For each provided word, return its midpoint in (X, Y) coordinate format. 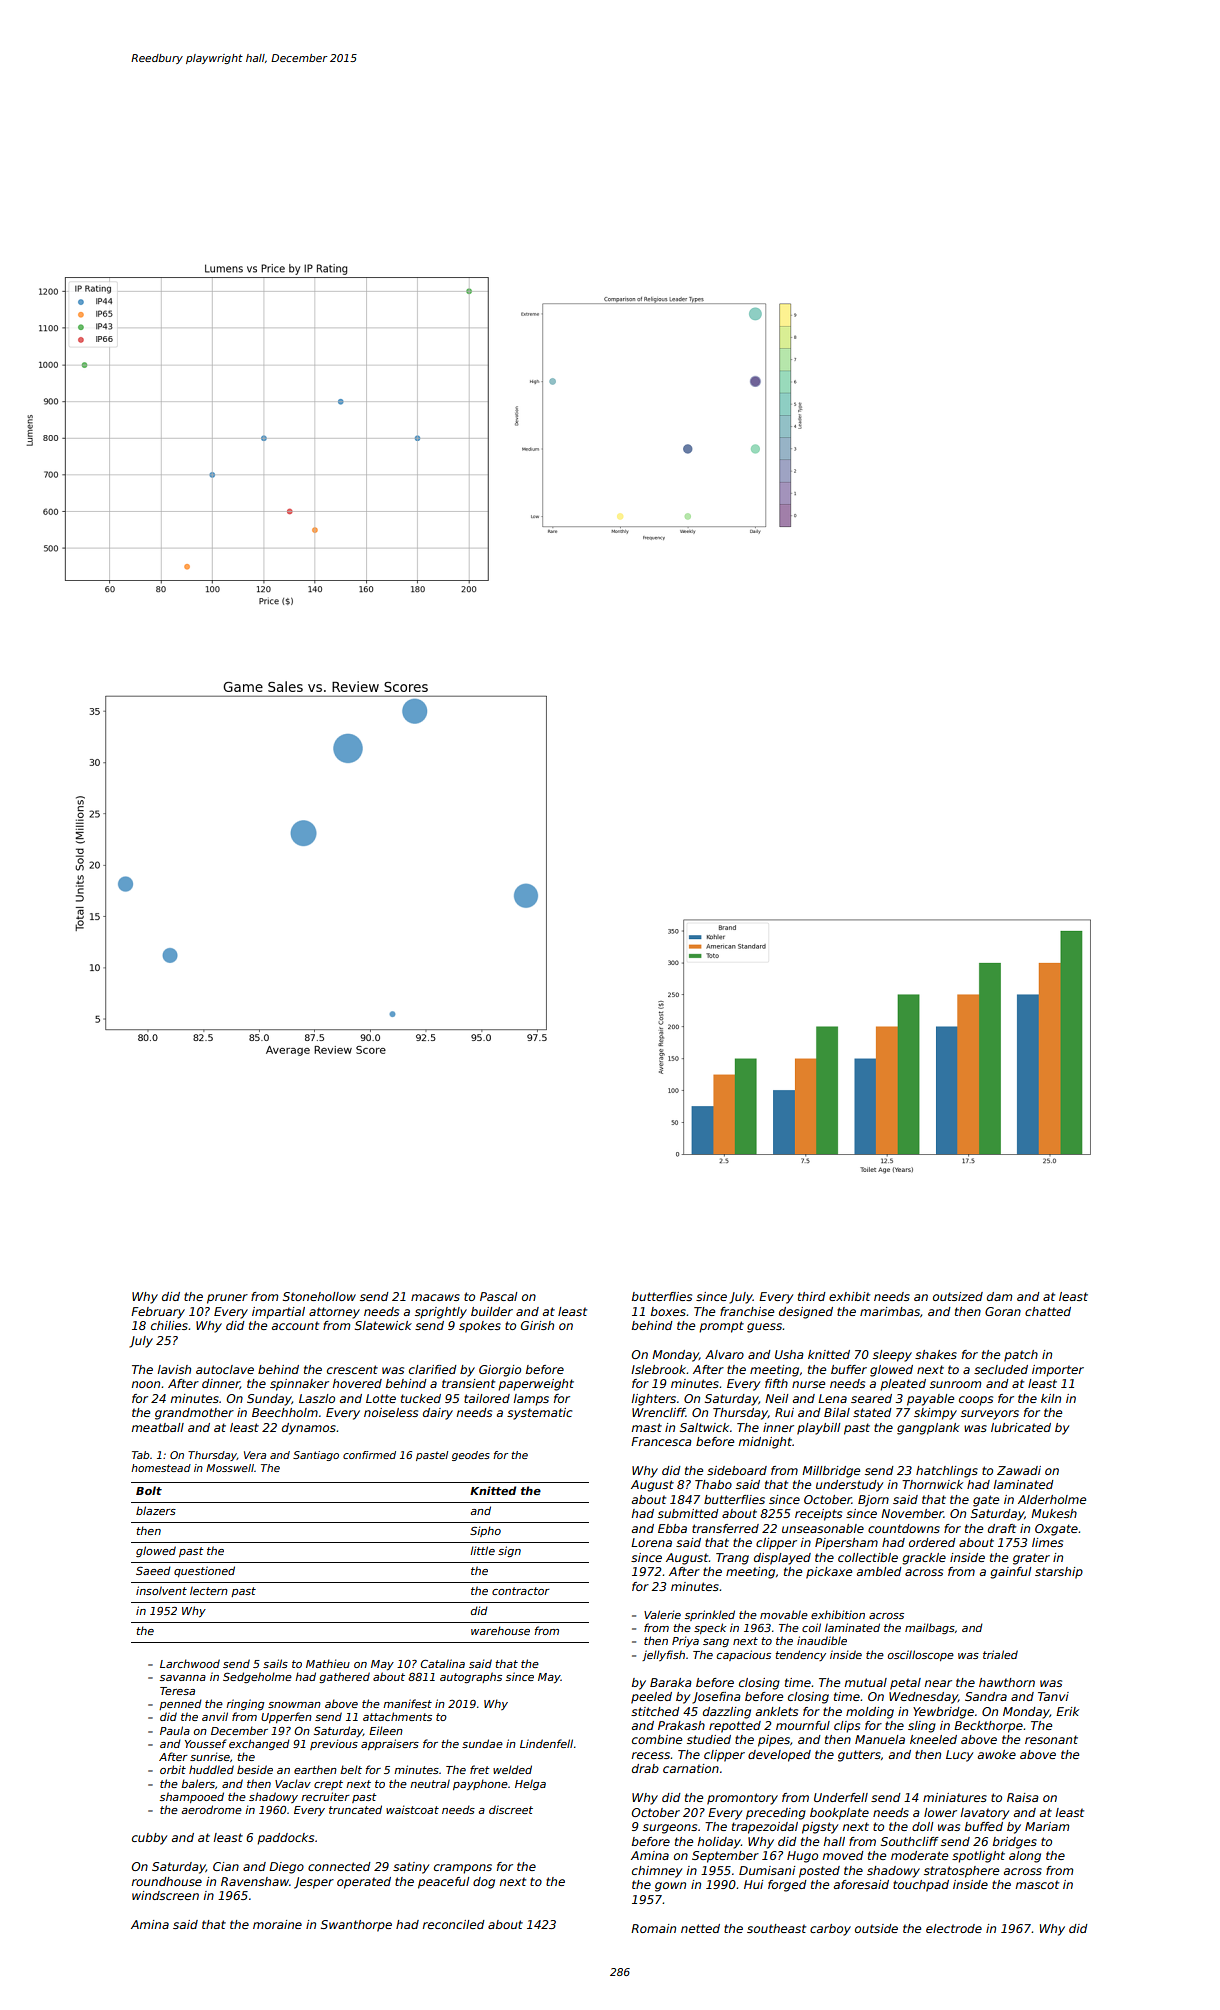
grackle (924, 1559)
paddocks (285, 1839)
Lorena (651, 1542)
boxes (668, 1311)
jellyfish (663, 1655)
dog (484, 1883)
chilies (169, 1325)
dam (999, 1296)
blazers (156, 1510)
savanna (183, 1678)
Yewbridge (943, 1713)
